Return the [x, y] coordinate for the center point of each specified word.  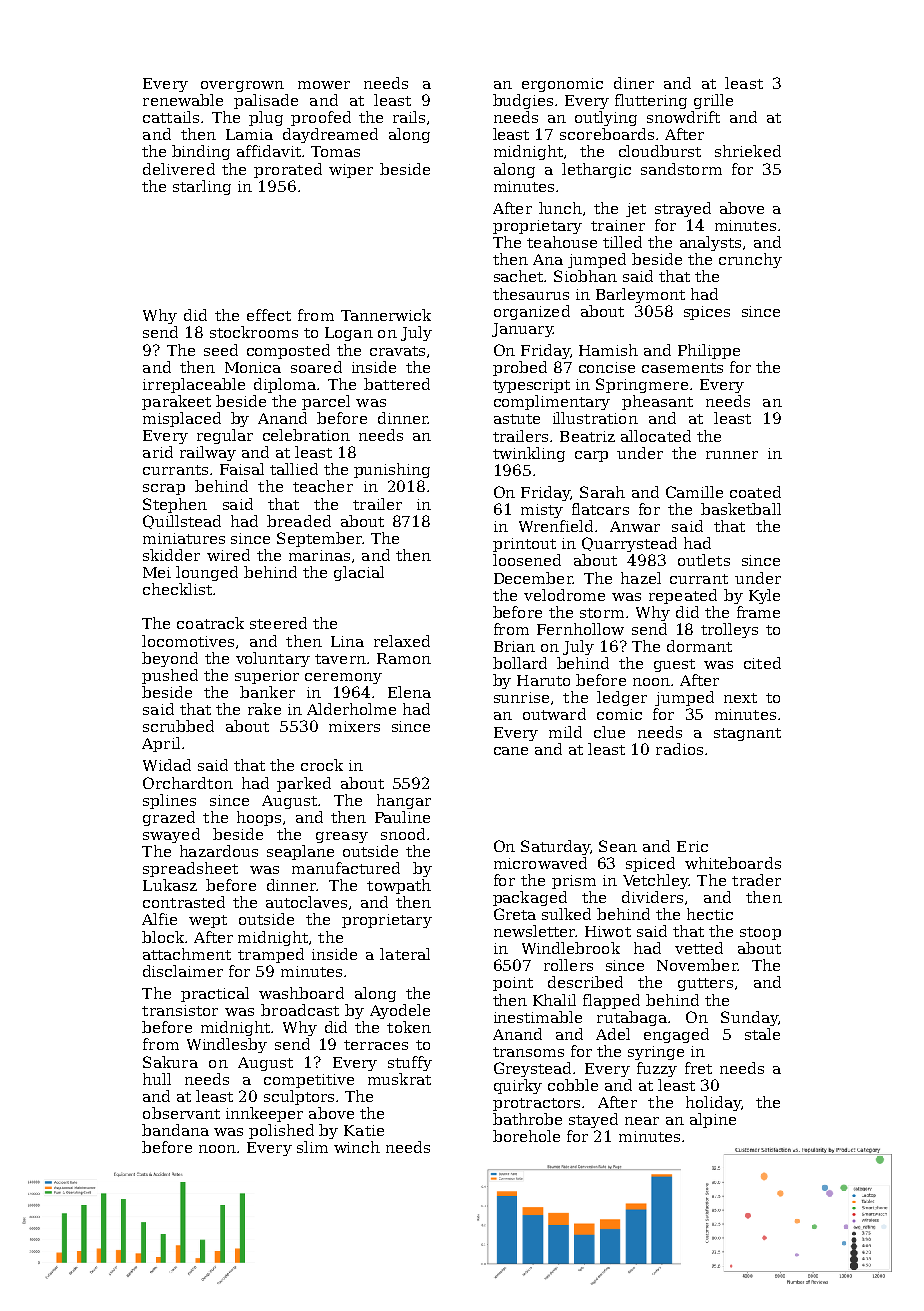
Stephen [175, 505]
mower [324, 85]
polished [281, 1131]
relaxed [402, 641]
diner [634, 83]
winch [357, 1147]
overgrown [242, 86]
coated [755, 492]
